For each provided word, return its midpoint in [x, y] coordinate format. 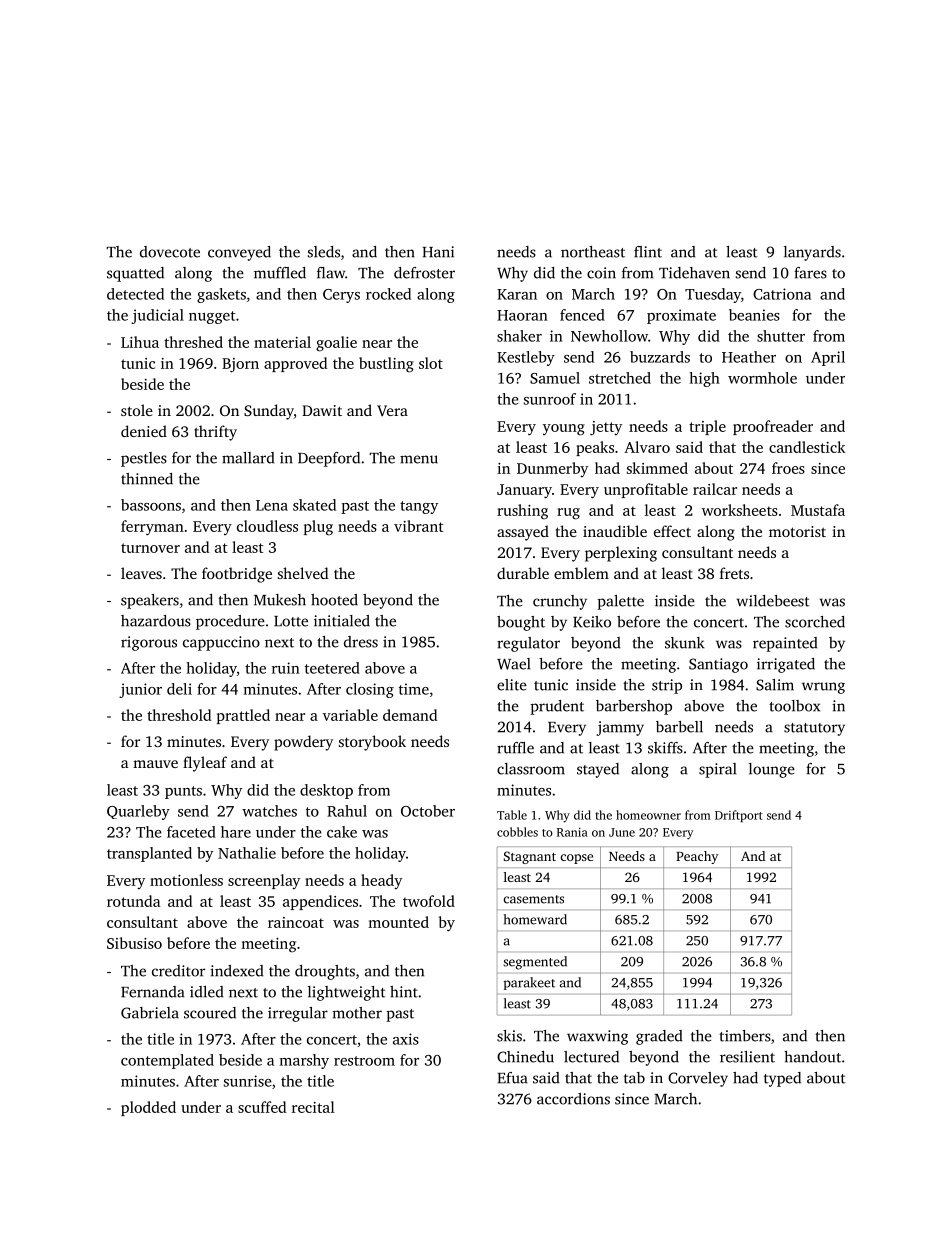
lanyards [812, 253]
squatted [135, 274]
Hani [438, 252]
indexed [236, 971]
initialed [342, 621]
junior [140, 690]
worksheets [740, 510]
